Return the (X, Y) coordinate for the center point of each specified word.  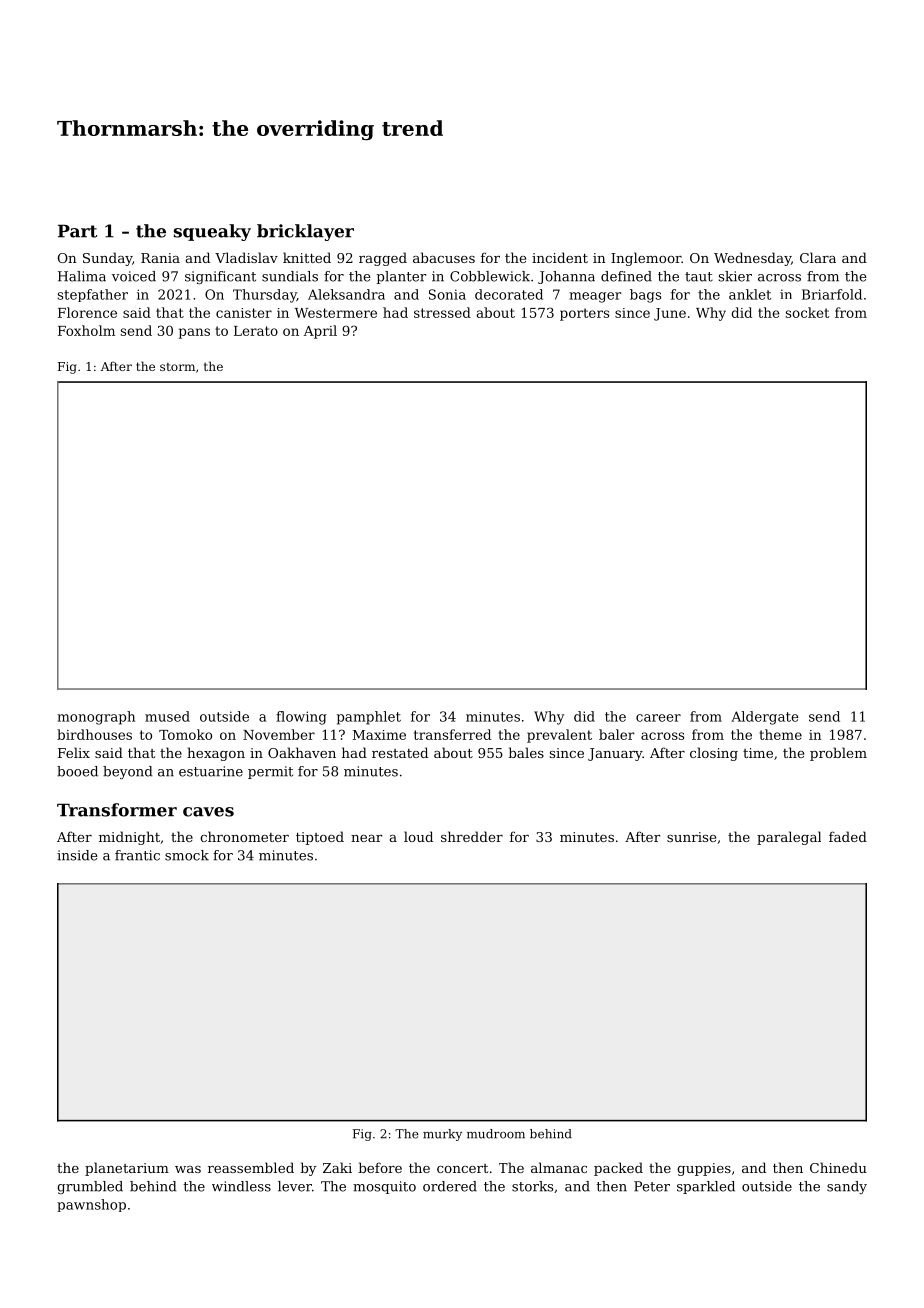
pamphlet (369, 718)
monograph (96, 718)
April (320, 332)
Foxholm (86, 330)
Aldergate (765, 718)
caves (208, 812)
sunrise (691, 837)
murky (442, 1135)
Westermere (336, 313)
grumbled (90, 1187)
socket (807, 312)
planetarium (127, 1169)
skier (735, 276)
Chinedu (838, 1167)
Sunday (107, 259)
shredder (472, 836)
